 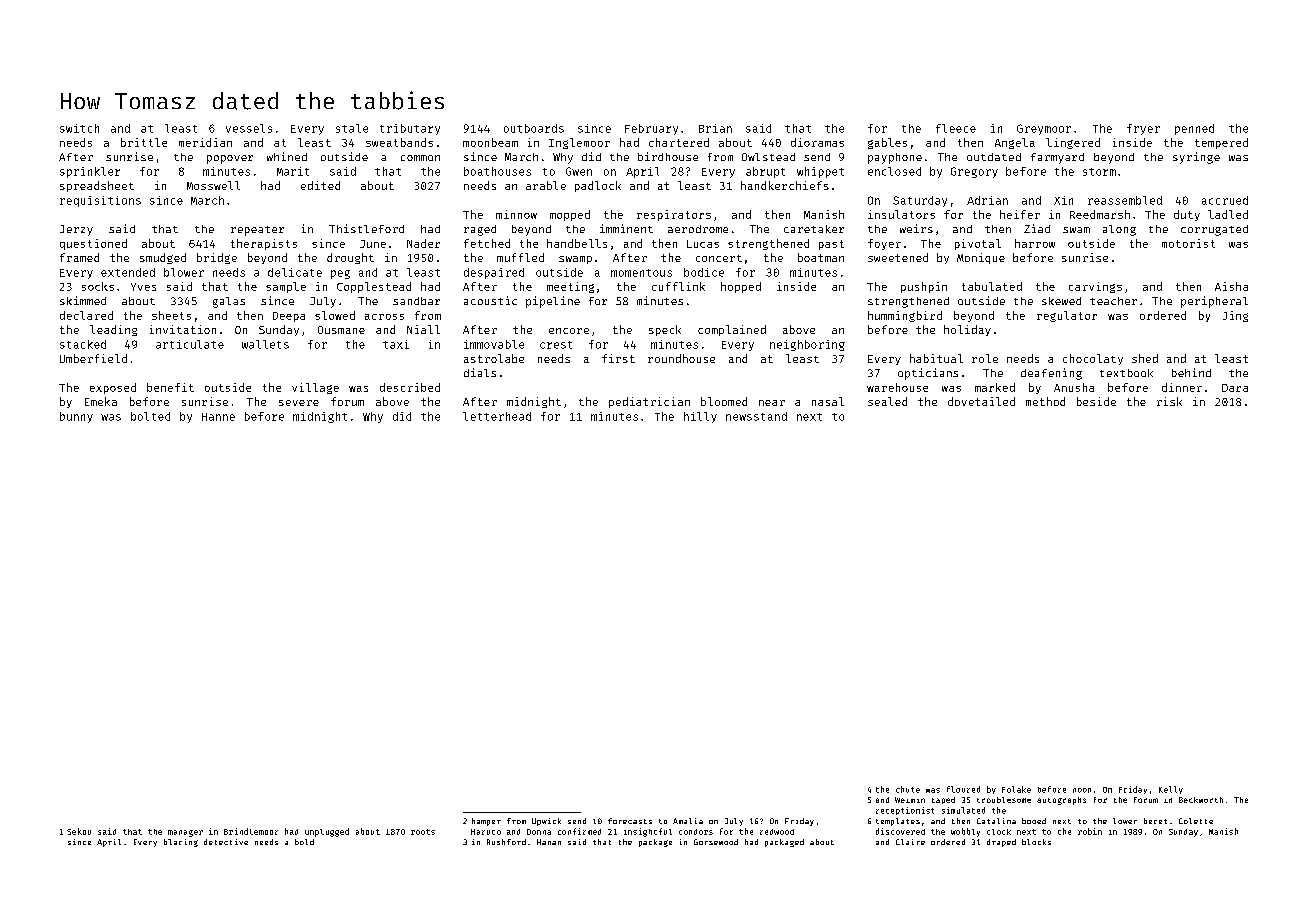 What do you see at coordinates (352, 128) in the document?
I see `stale` at bounding box center [352, 128].
